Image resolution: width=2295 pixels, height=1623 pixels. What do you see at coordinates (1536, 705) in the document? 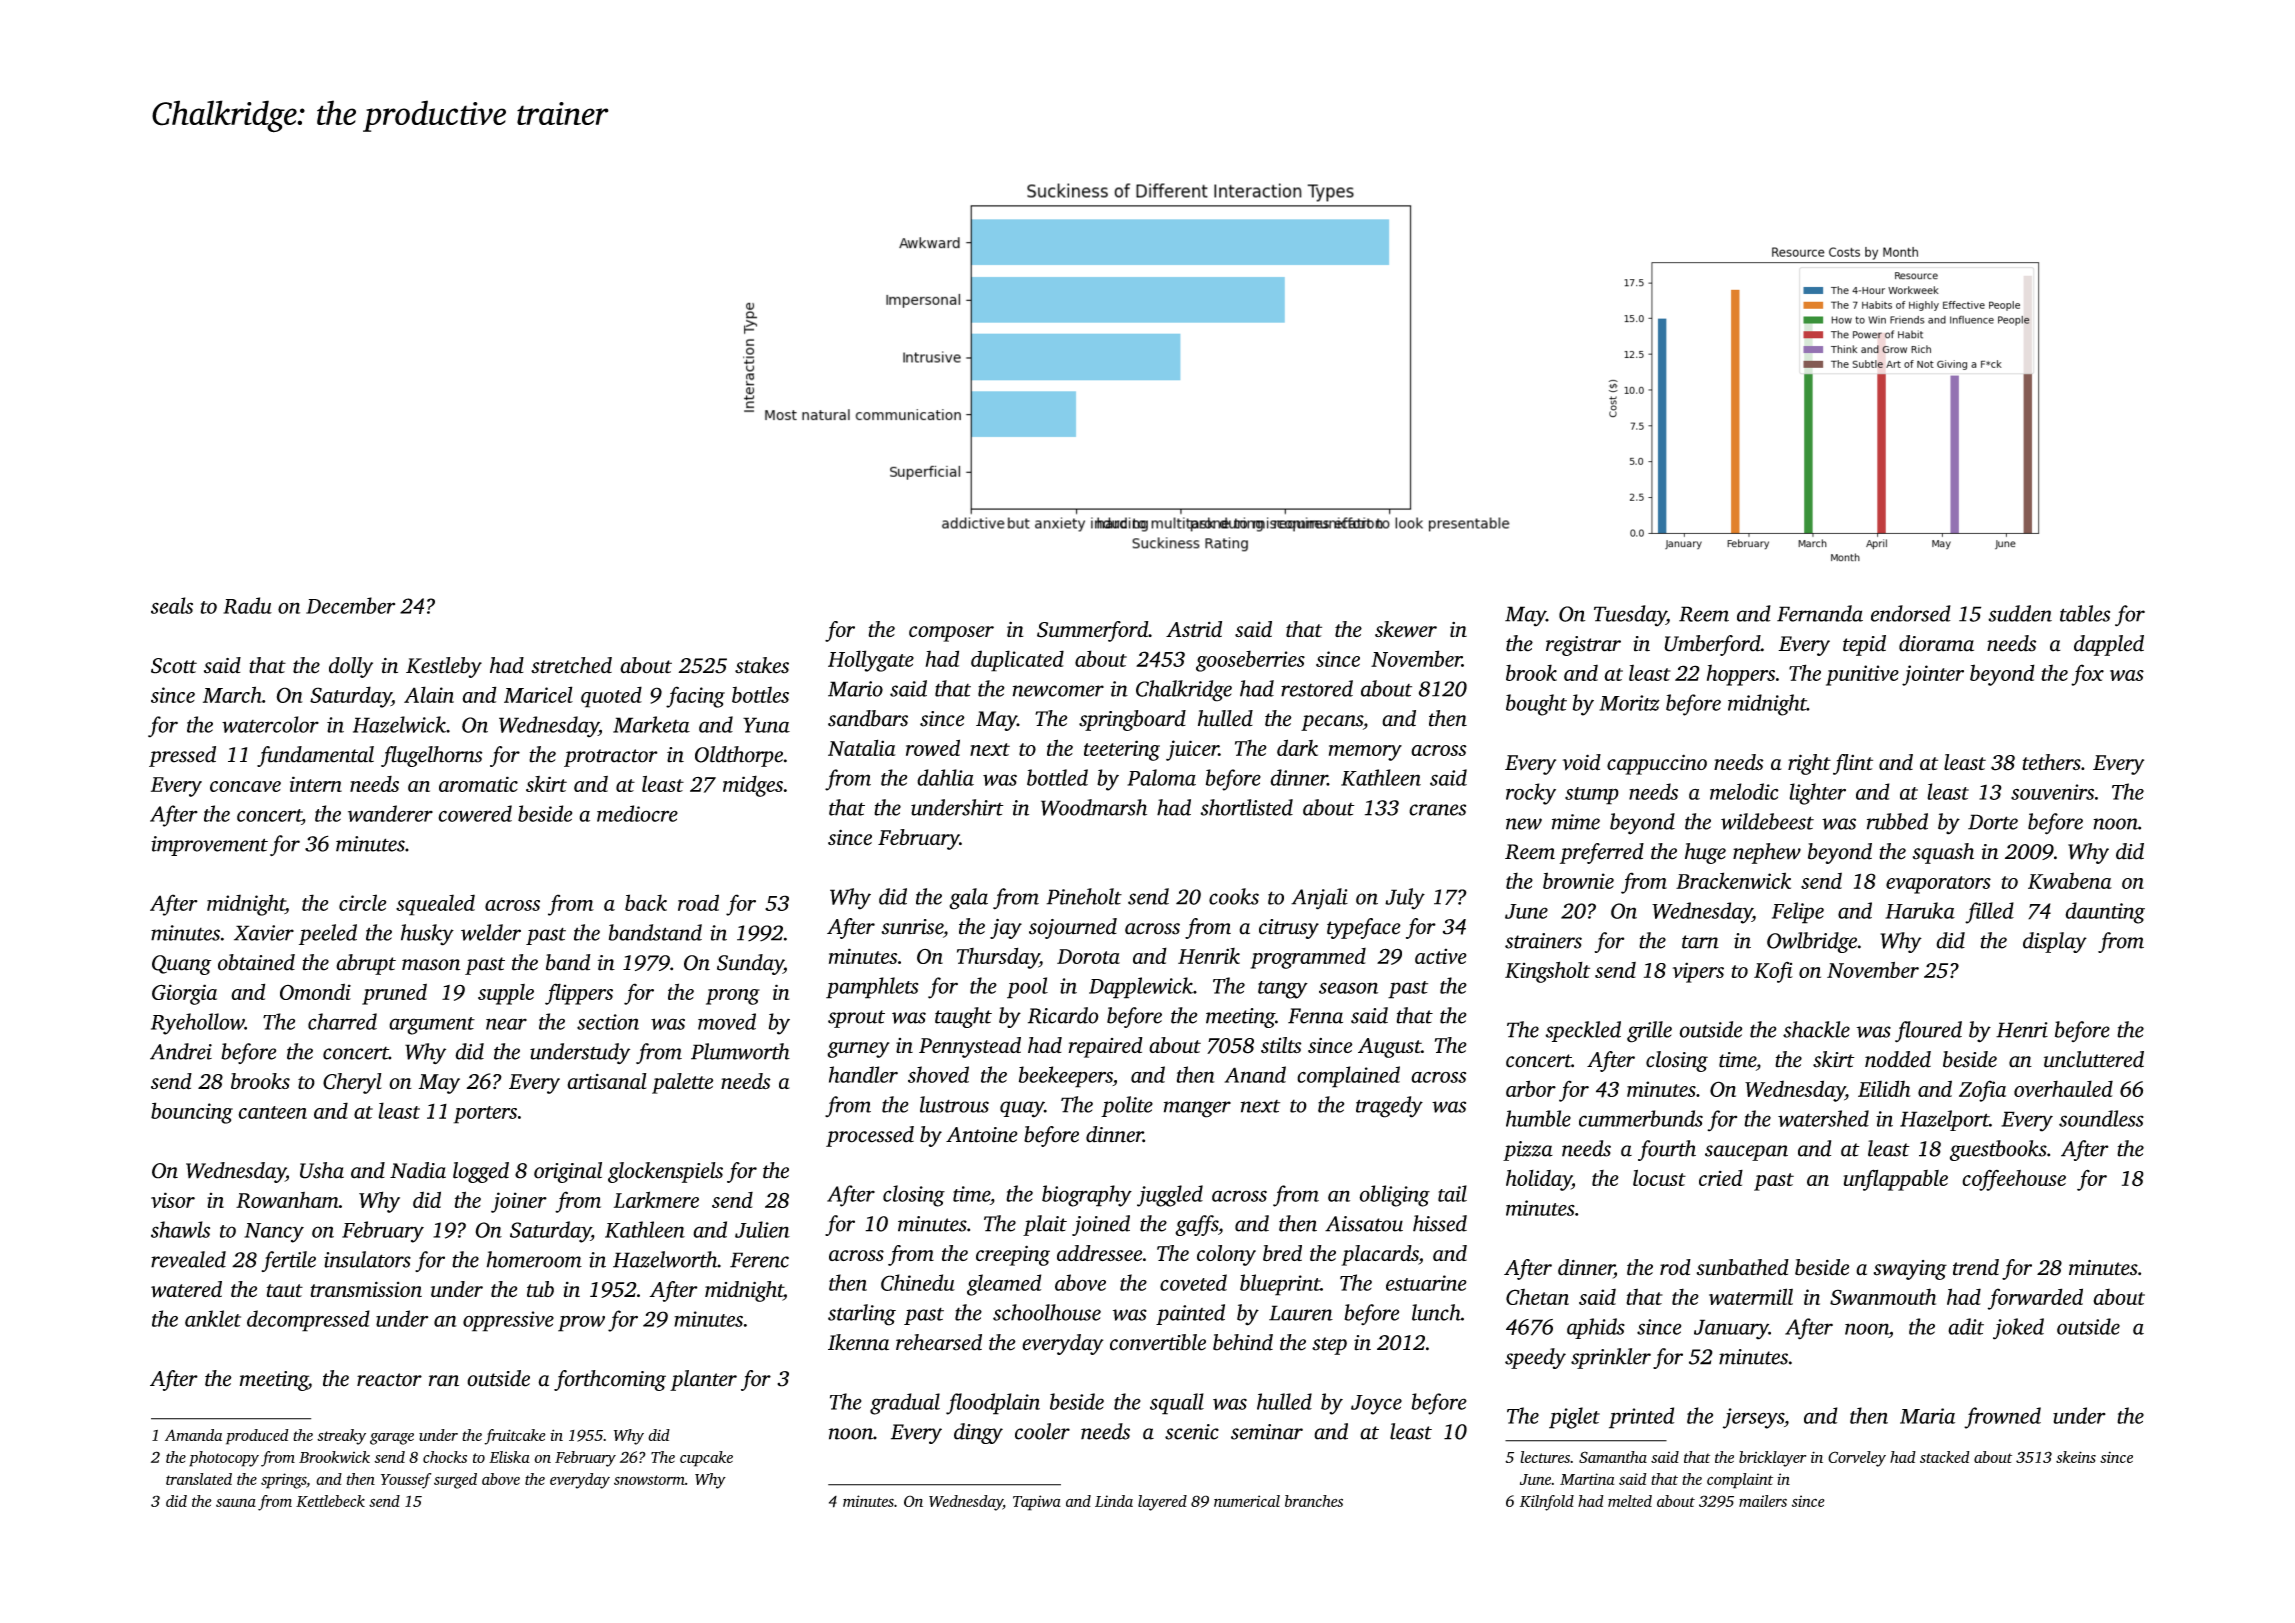
I see `bought` at bounding box center [1536, 705].
